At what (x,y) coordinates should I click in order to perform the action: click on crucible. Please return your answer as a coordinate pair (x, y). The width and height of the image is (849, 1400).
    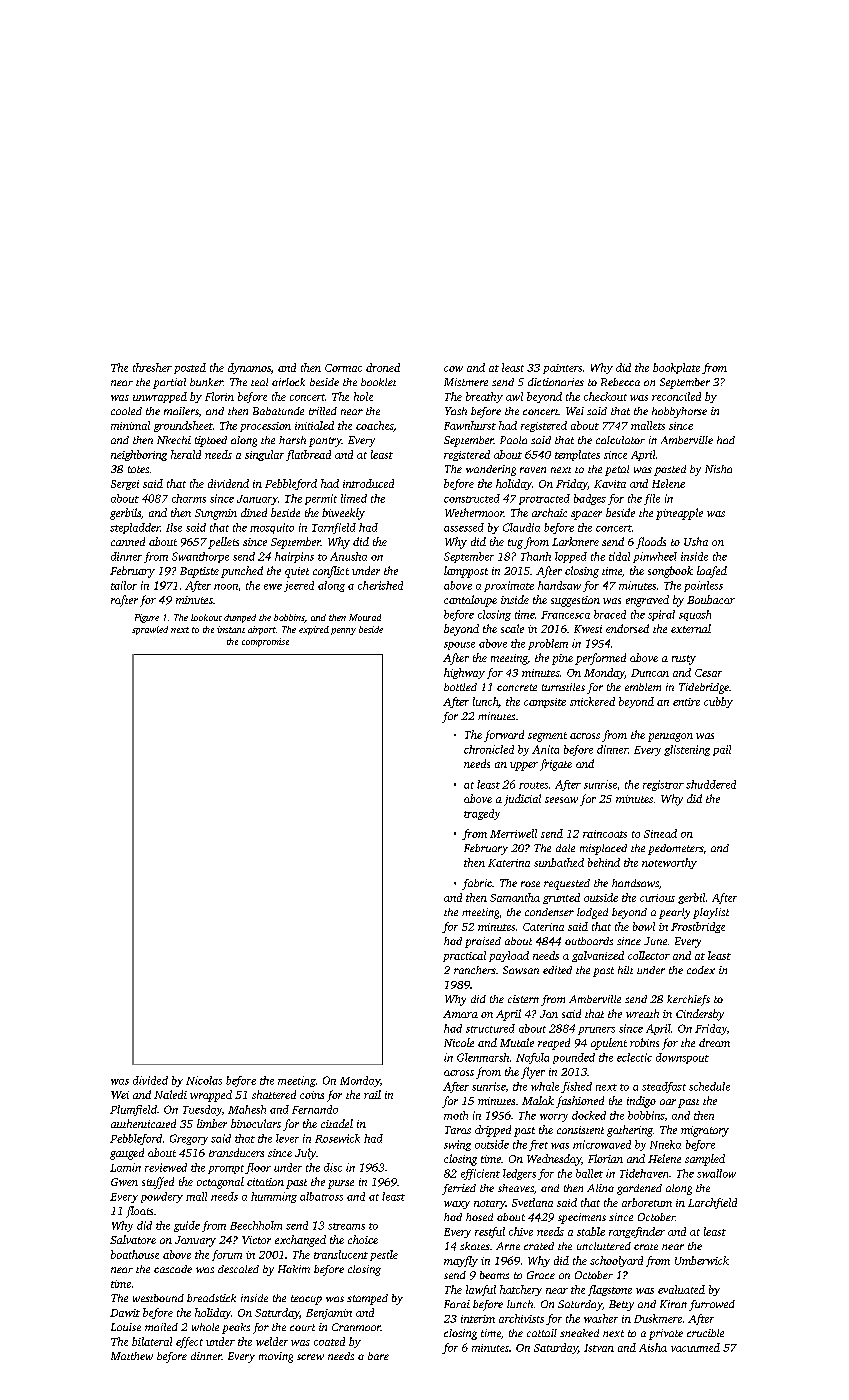
    Looking at the image, I should click on (705, 1333).
